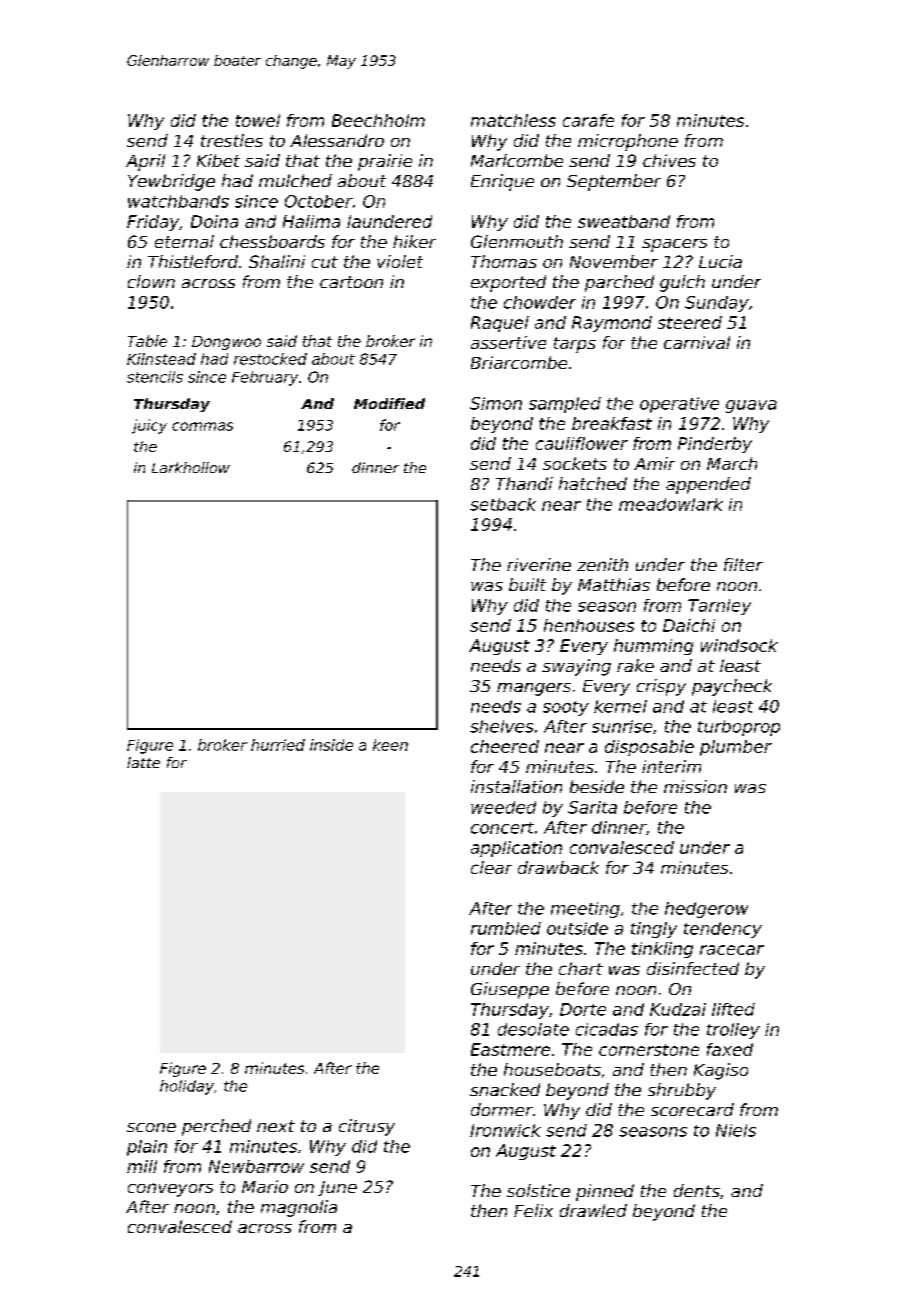  I want to click on towel, so click(258, 120).
